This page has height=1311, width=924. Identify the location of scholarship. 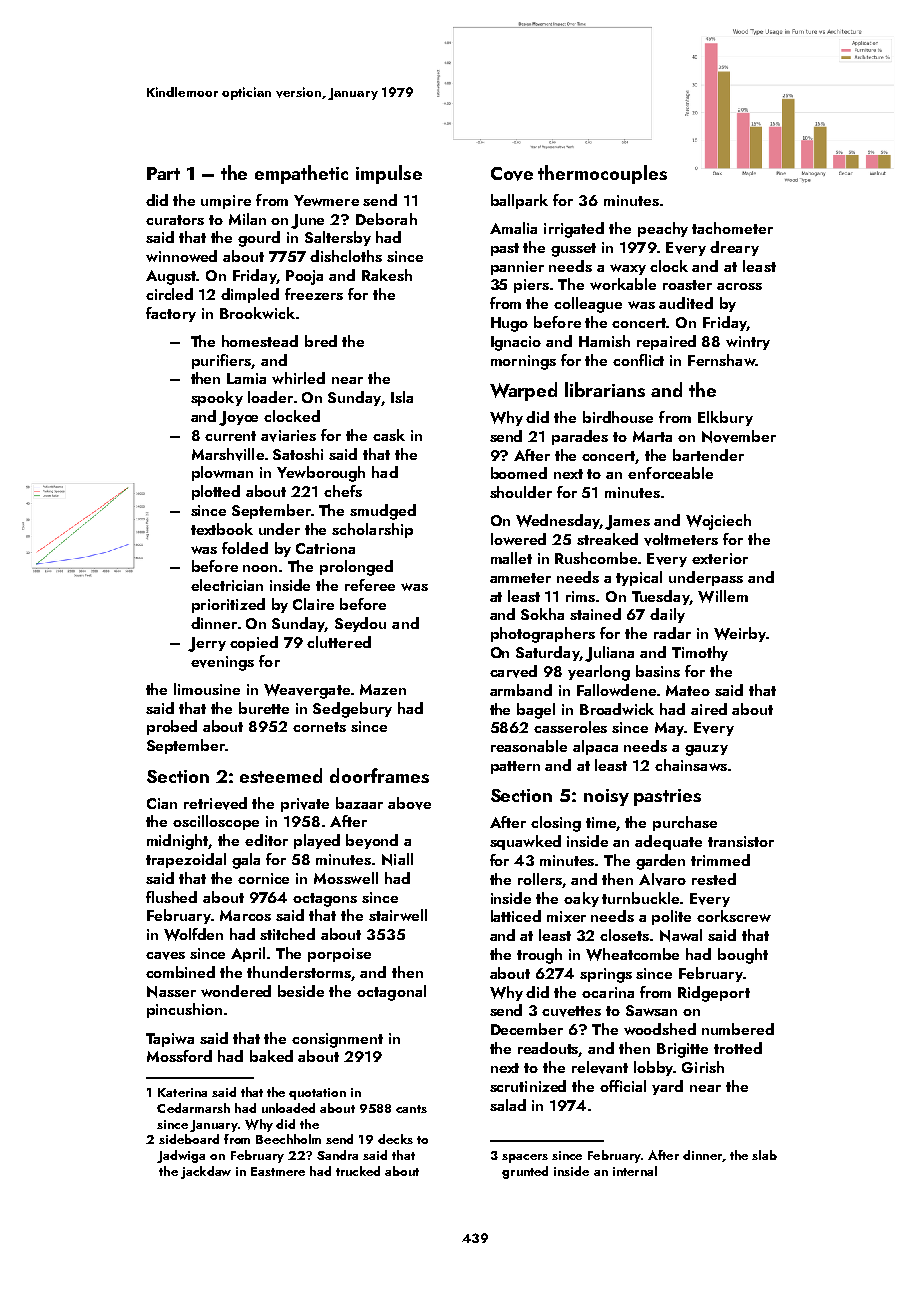
(372, 530).
